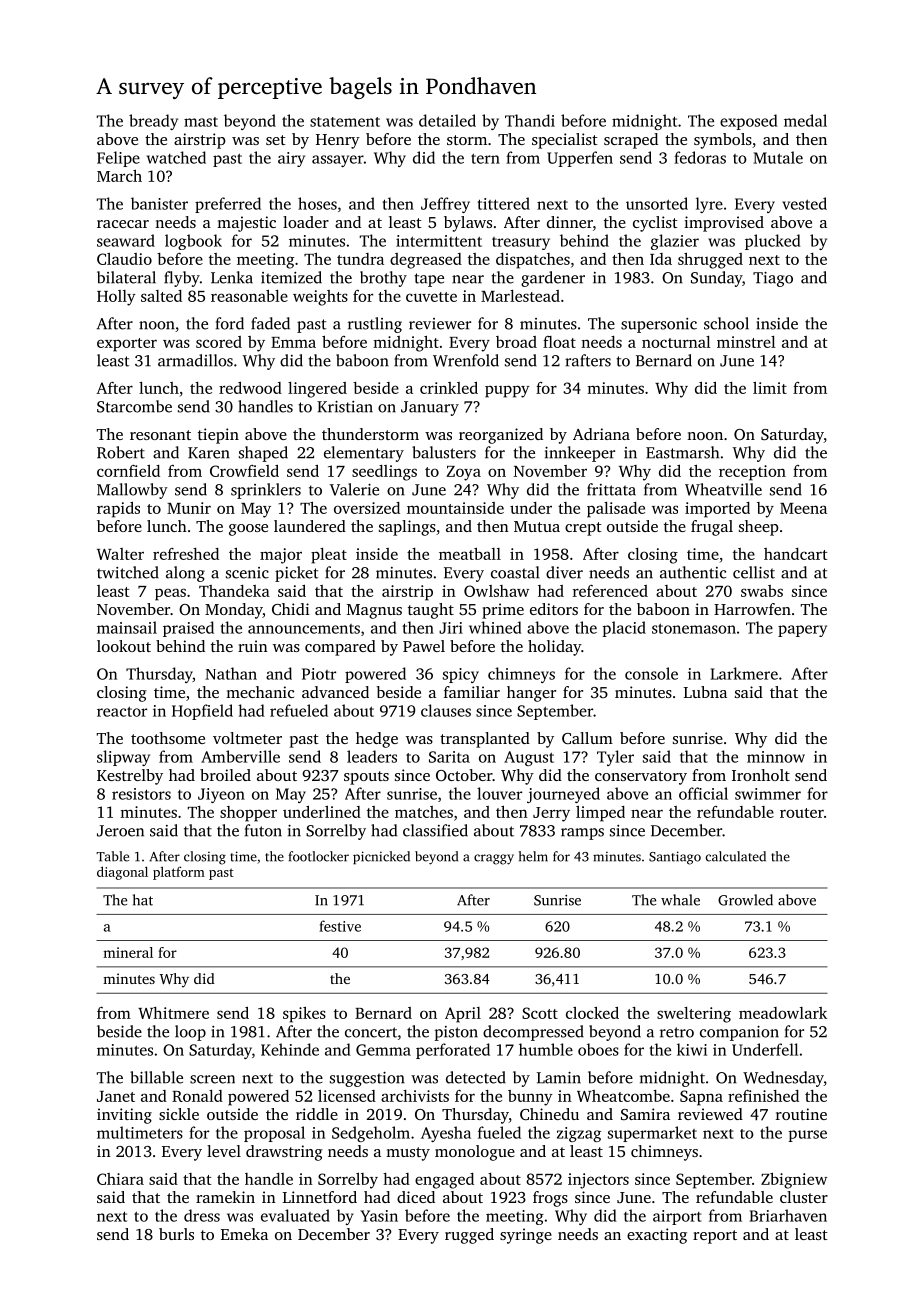 This screenshot has width=924, height=1308. I want to click on whale, so click(680, 900).
